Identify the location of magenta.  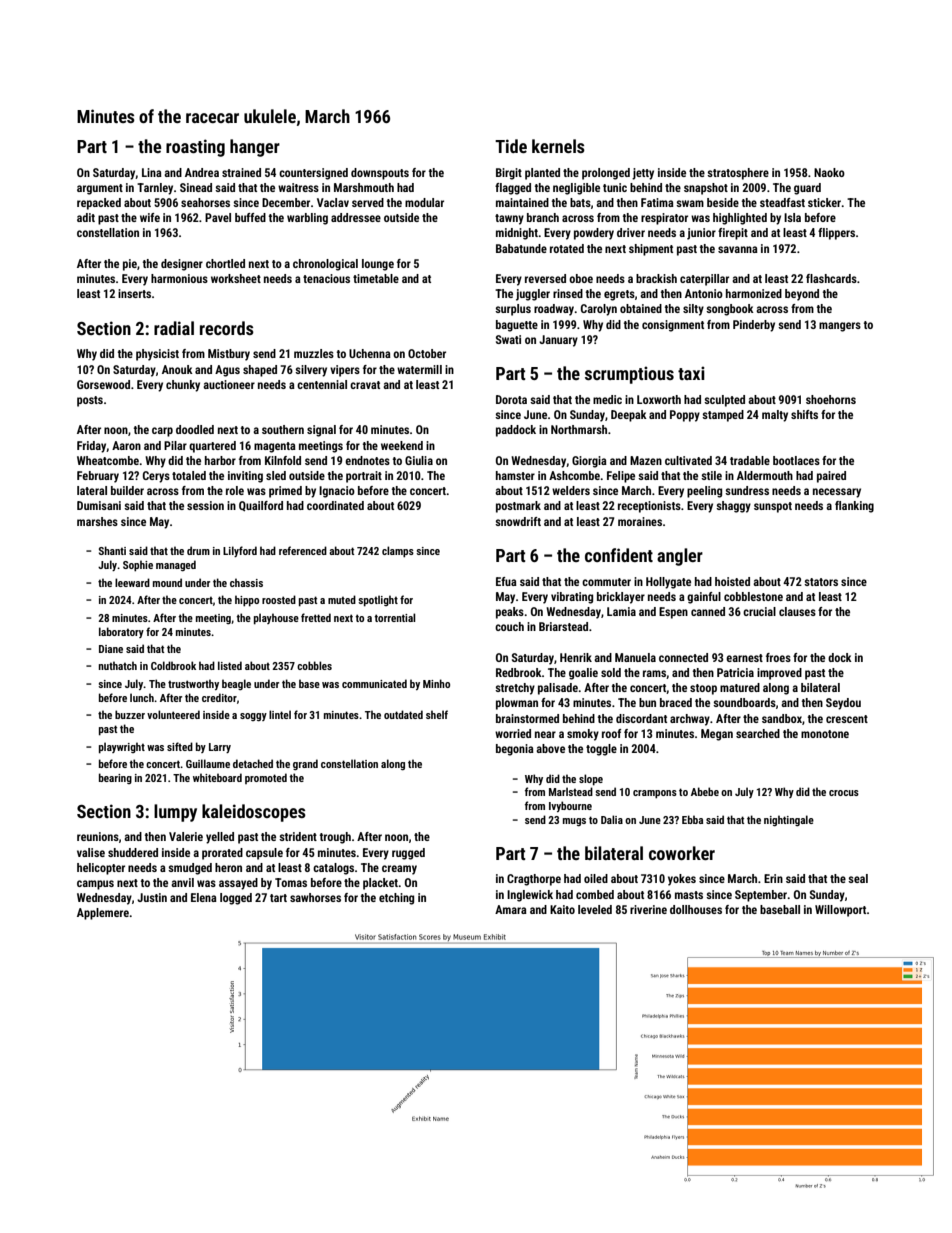
(275, 447).
